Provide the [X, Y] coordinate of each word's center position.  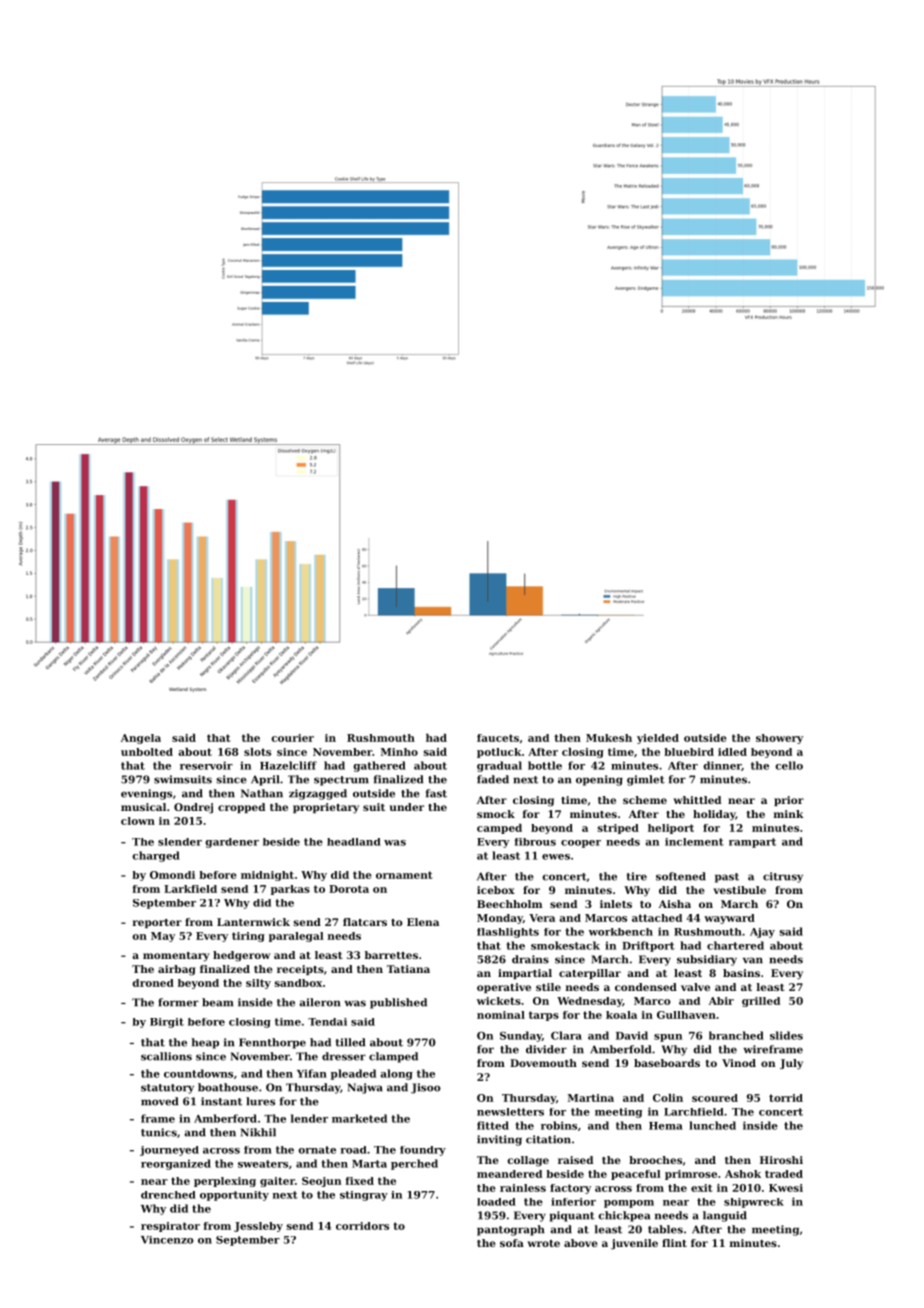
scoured [715, 1098]
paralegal [296, 937]
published [398, 1003]
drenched [168, 1195]
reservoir [206, 765]
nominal [501, 1015]
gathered [379, 766]
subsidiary [707, 960]
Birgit [167, 1023]
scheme [645, 800]
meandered [509, 1174]
